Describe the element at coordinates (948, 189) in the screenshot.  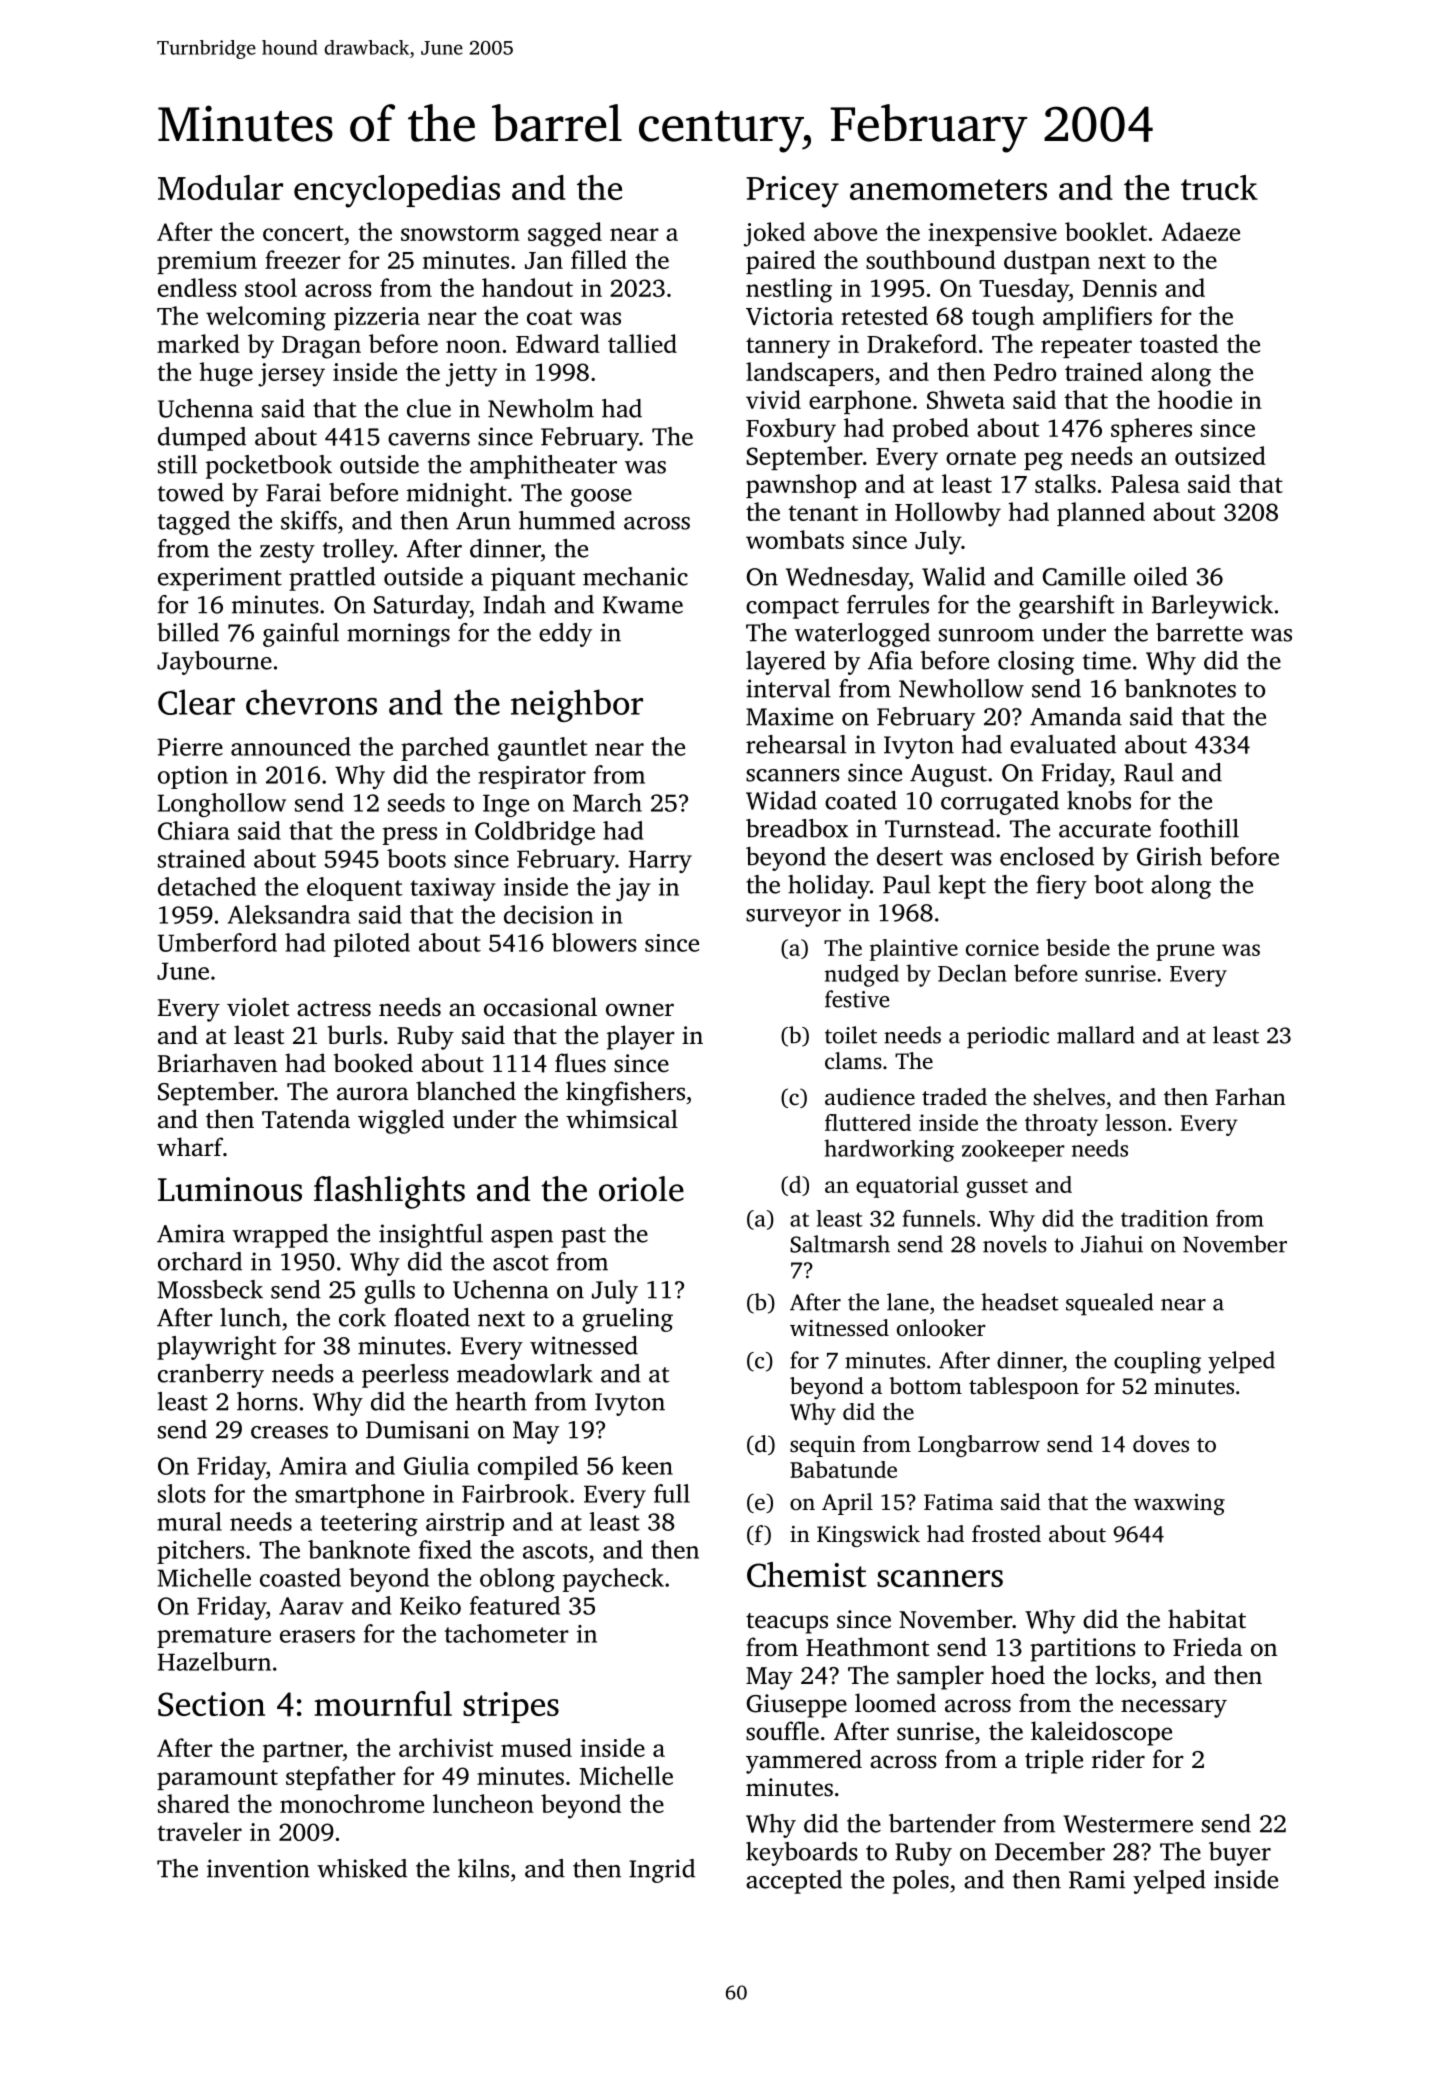
I see `anemometers` at that location.
